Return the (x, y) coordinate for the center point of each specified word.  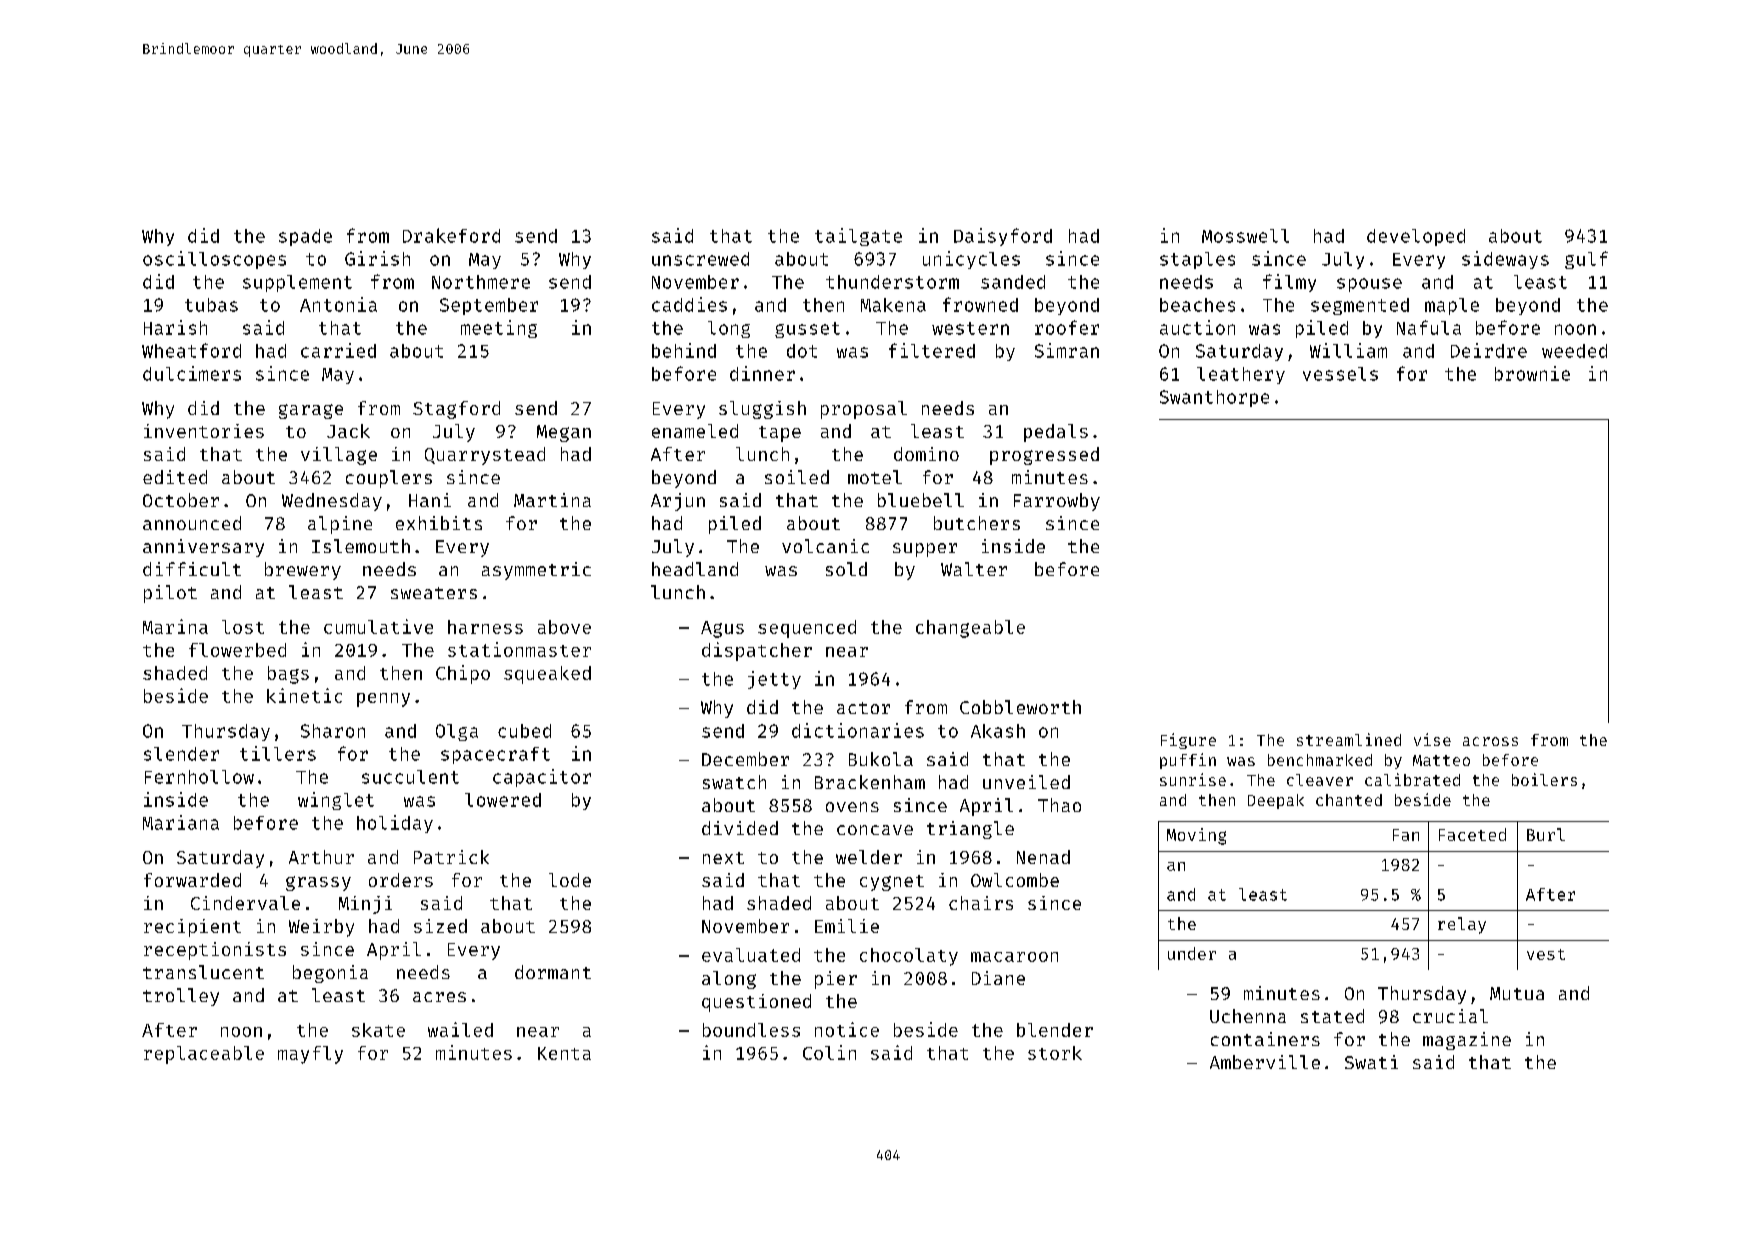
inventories (204, 431)
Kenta (564, 1053)
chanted (1349, 800)
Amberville (1265, 1062)
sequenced (807, 629)
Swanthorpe (1214, 398)
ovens (852, 807)
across (1490, 741)
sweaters (434, 593)
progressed (1044, 456)
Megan (564, 433)
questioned (756, 1003)
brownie (1532, 373)
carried (338, 350)
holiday (395, 824)
